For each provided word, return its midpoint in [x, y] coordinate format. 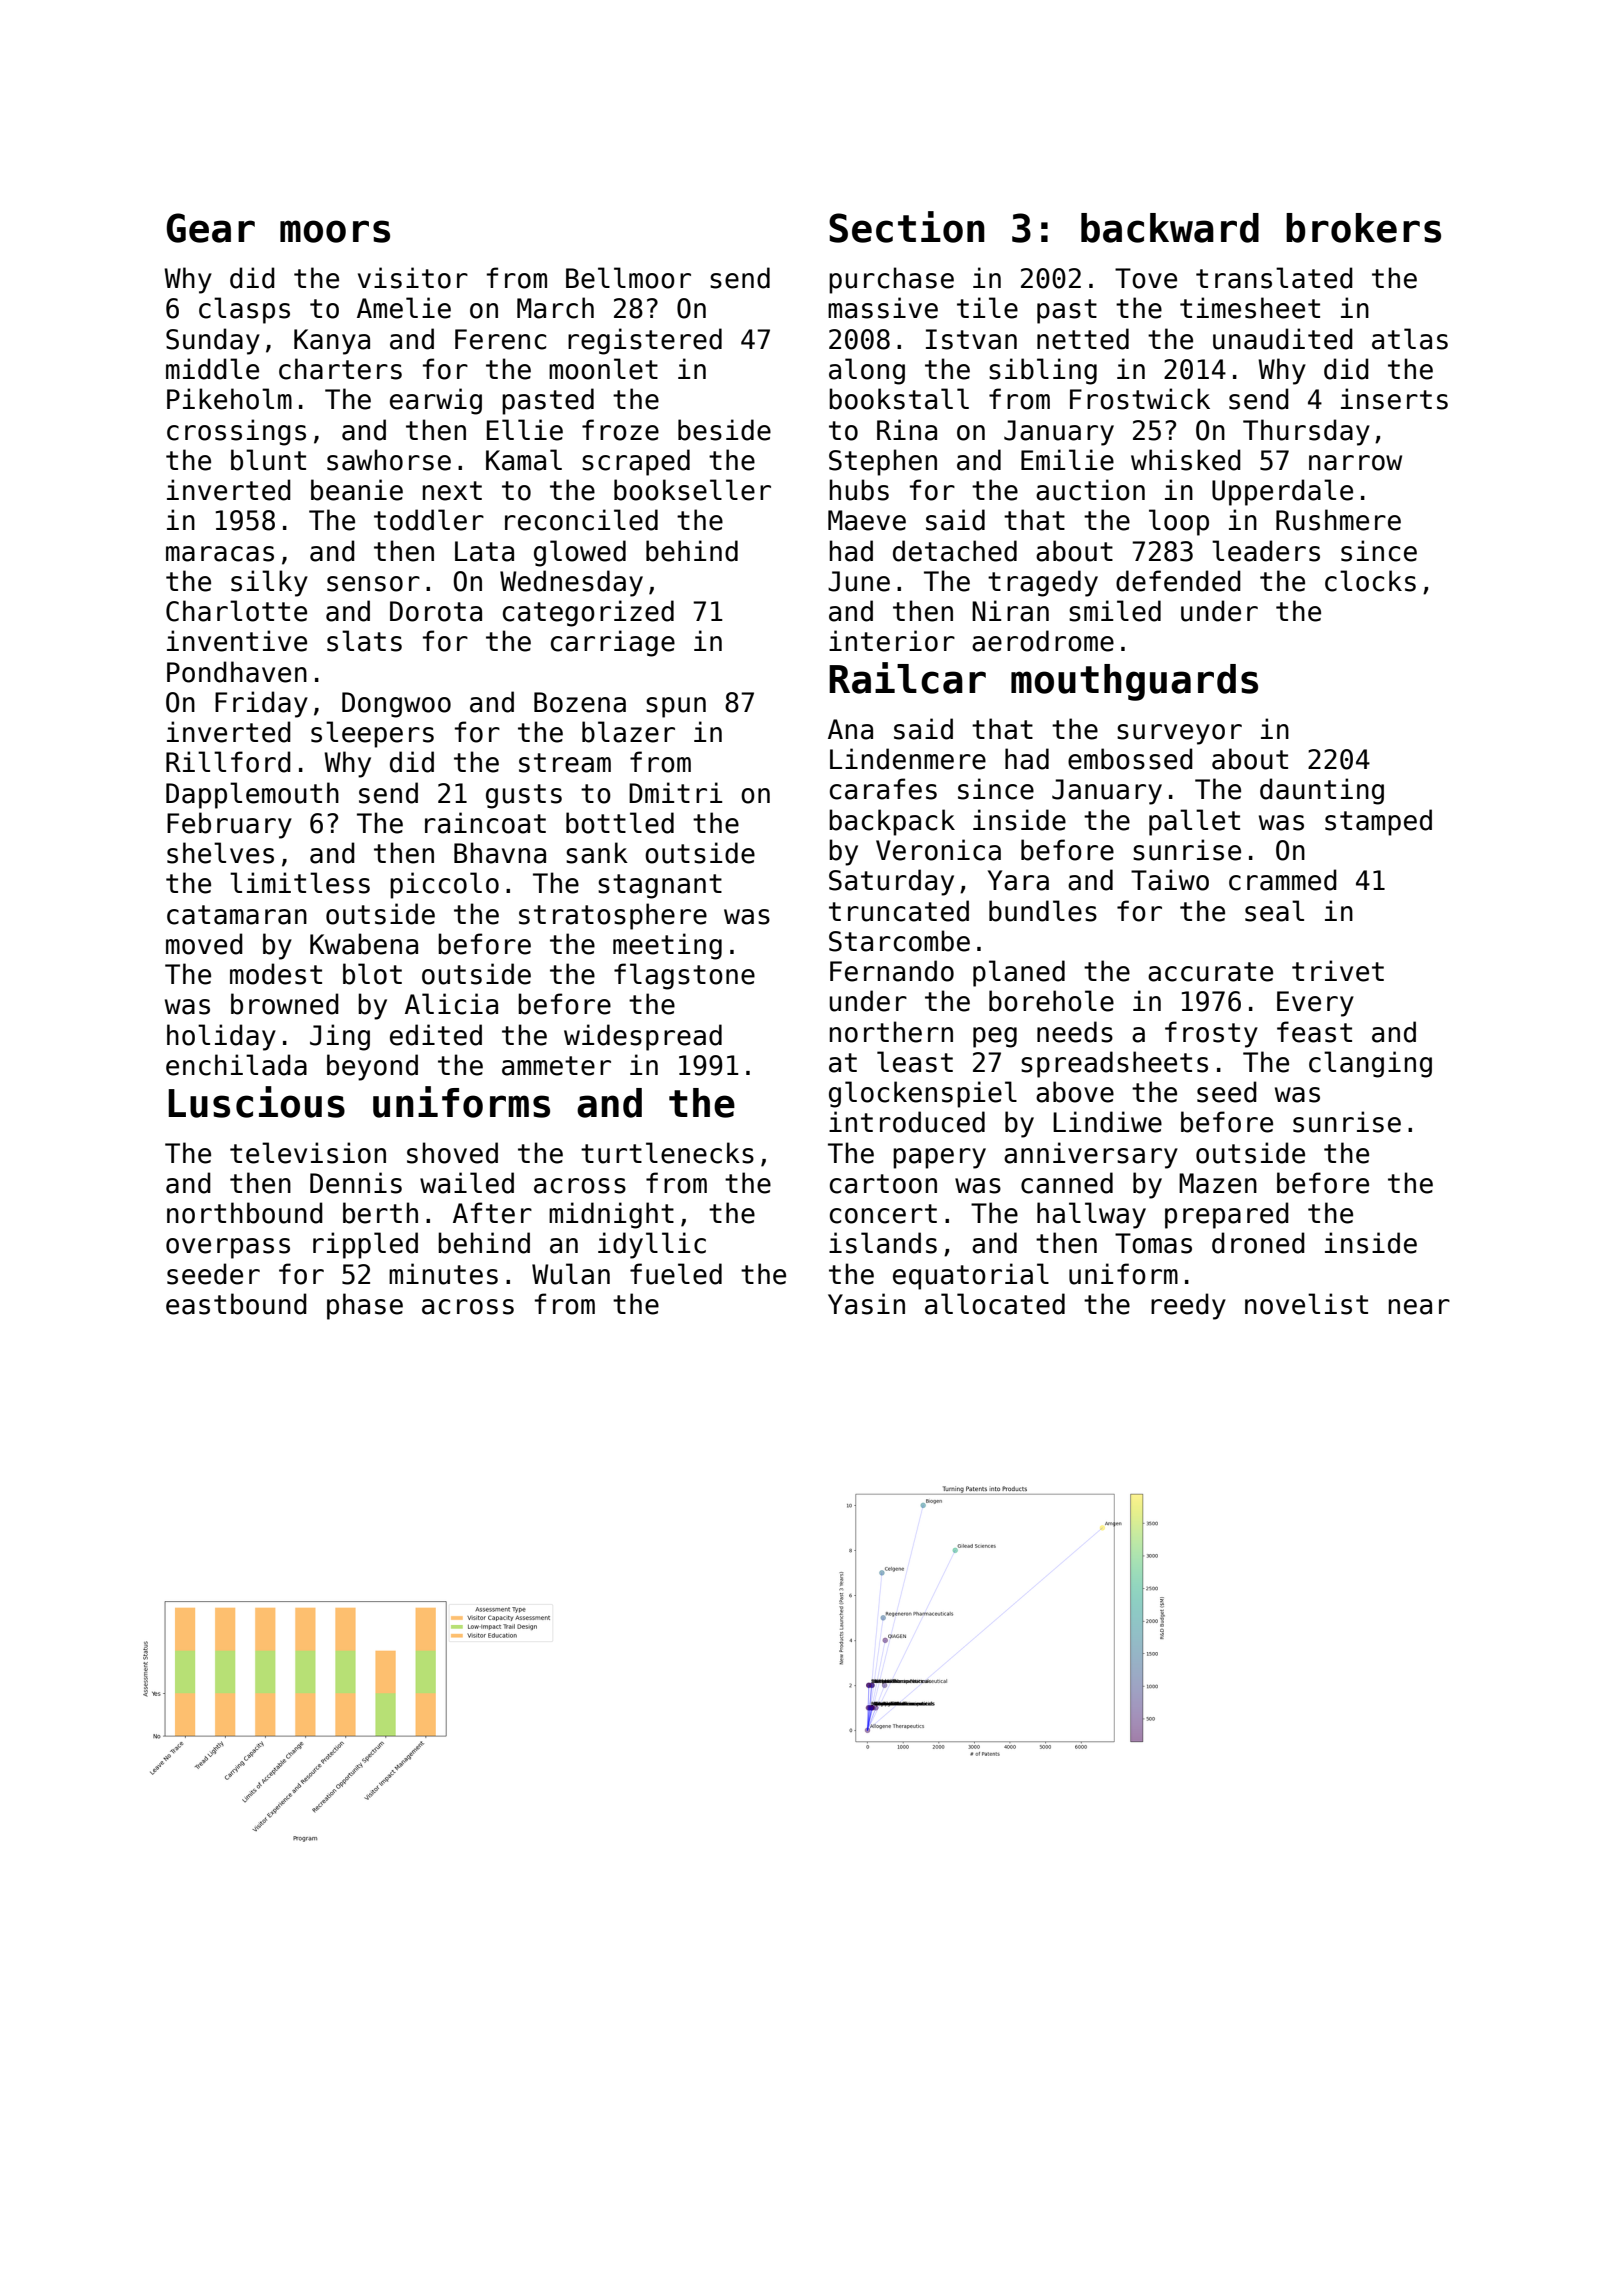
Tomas [1153, 1243]
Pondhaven [237, 672]
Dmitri [675, 792]
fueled [676, 1274]
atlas [1410, 339]
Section [907, 227]
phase [365, 1306]
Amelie [404, 308]
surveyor [1179, 734]
